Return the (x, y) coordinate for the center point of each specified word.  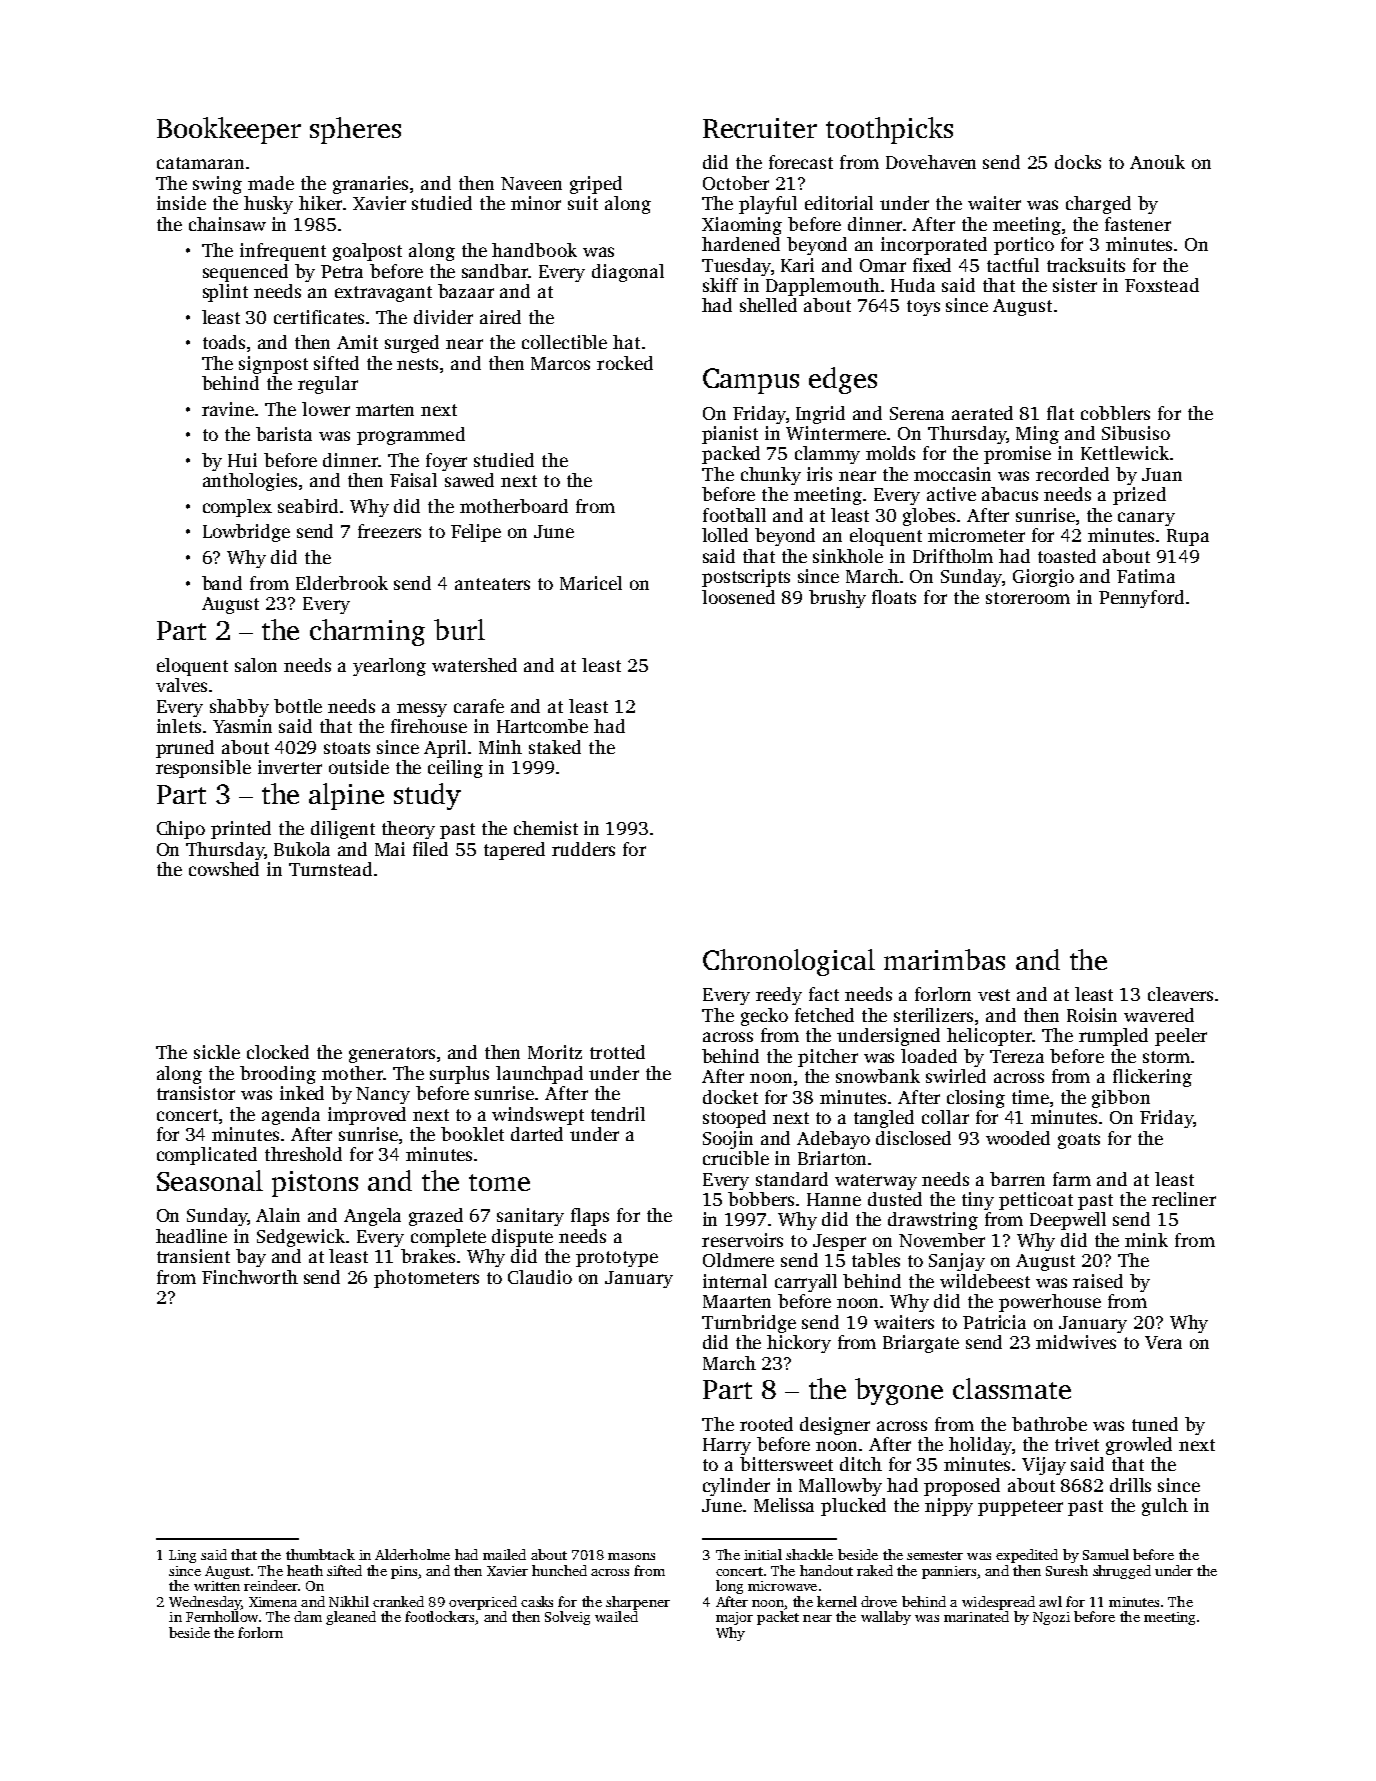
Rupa (1188, 537)
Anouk (1157, 162)
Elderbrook (342, 583)
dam (308, 1616)
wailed (616, 1616)
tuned (1155, 1424)
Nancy (383, 1095)
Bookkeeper (229, 130)
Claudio (540, 1277)
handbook (534, 250)
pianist (730, 435)
